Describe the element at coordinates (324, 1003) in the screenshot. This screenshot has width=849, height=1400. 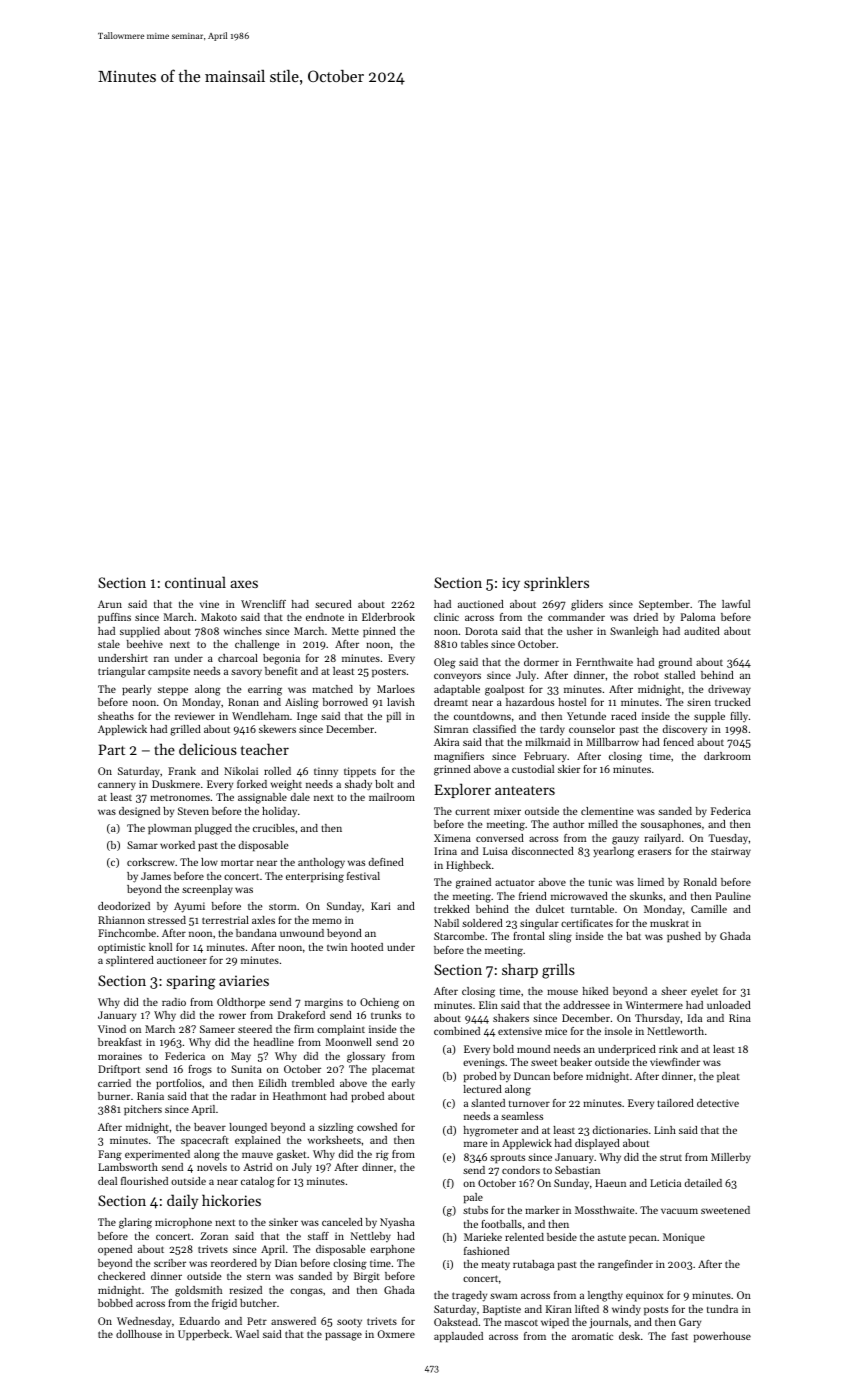
I see `margins` at that location.
